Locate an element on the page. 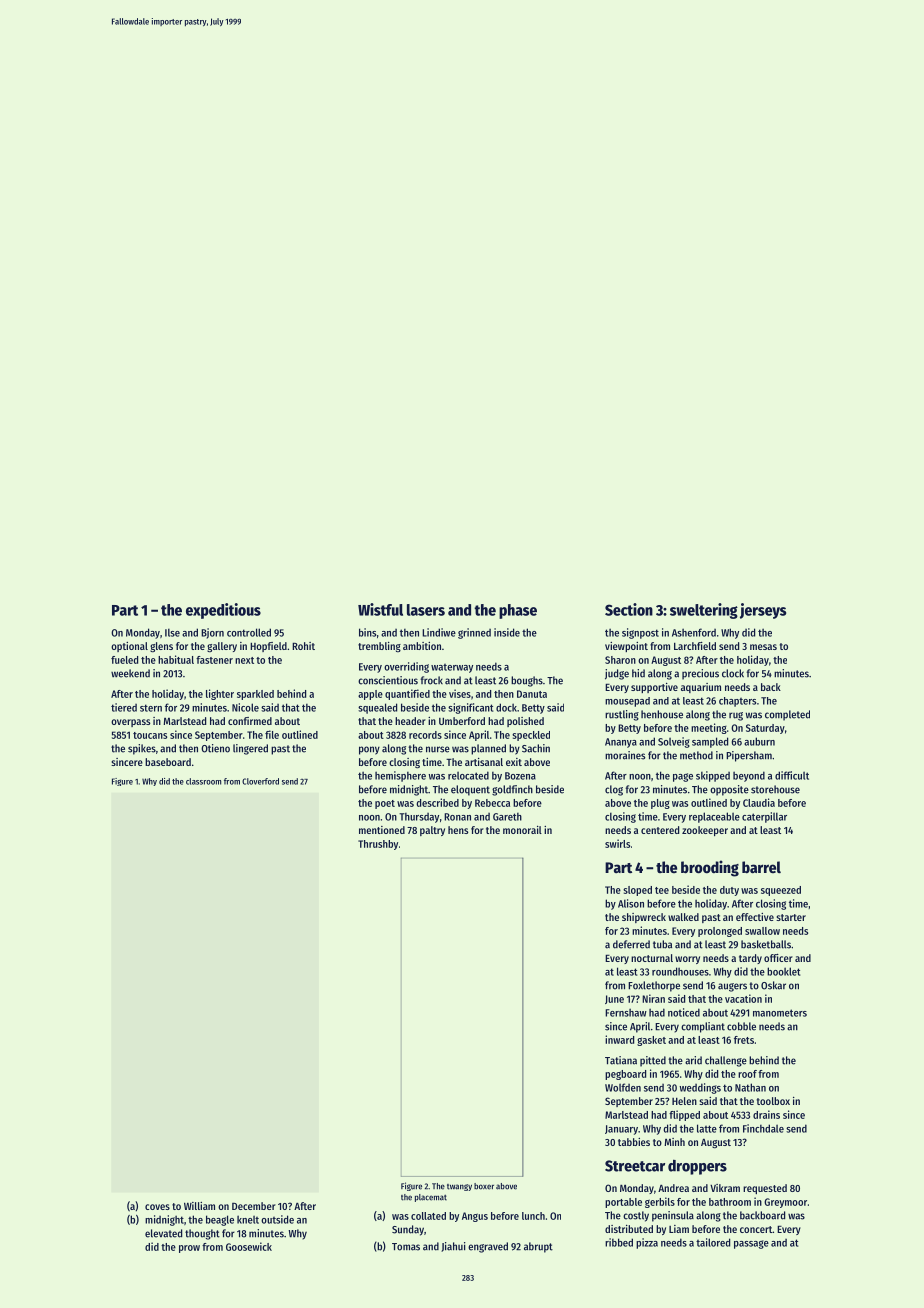  deferred is located at coordinates (631, 944).
